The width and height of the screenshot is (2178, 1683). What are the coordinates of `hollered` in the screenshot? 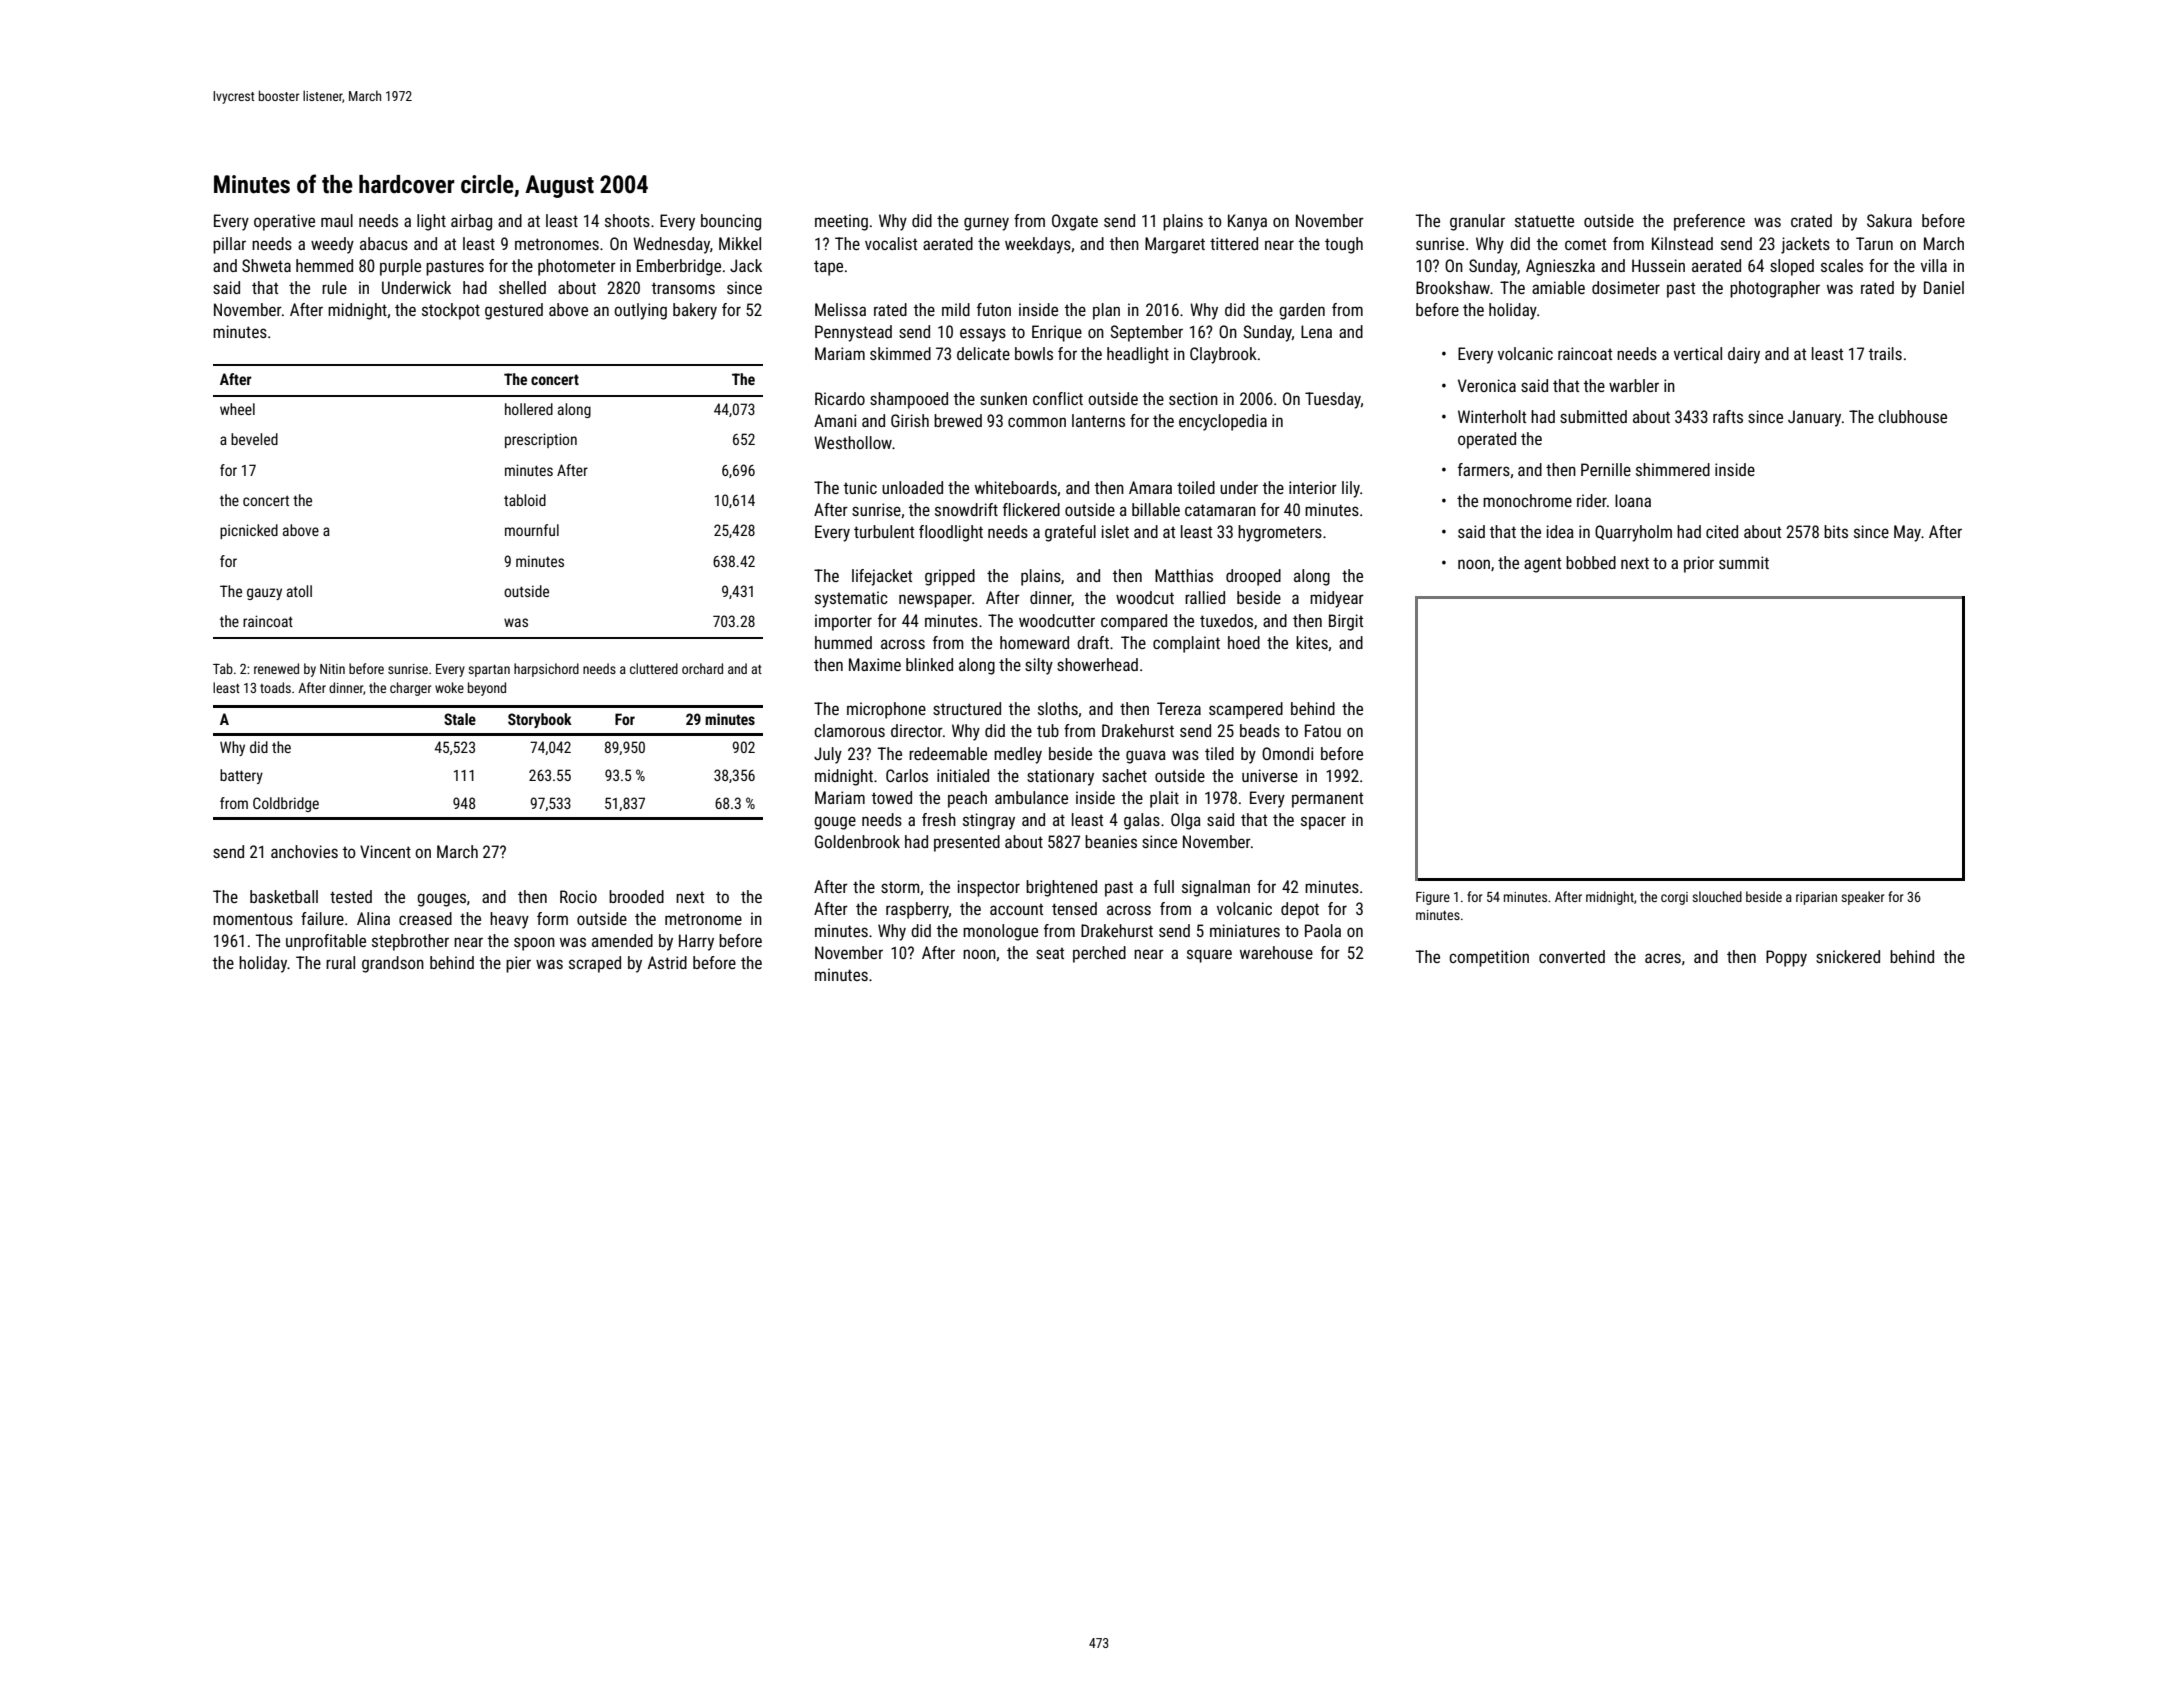 It's located at (529, 409).
